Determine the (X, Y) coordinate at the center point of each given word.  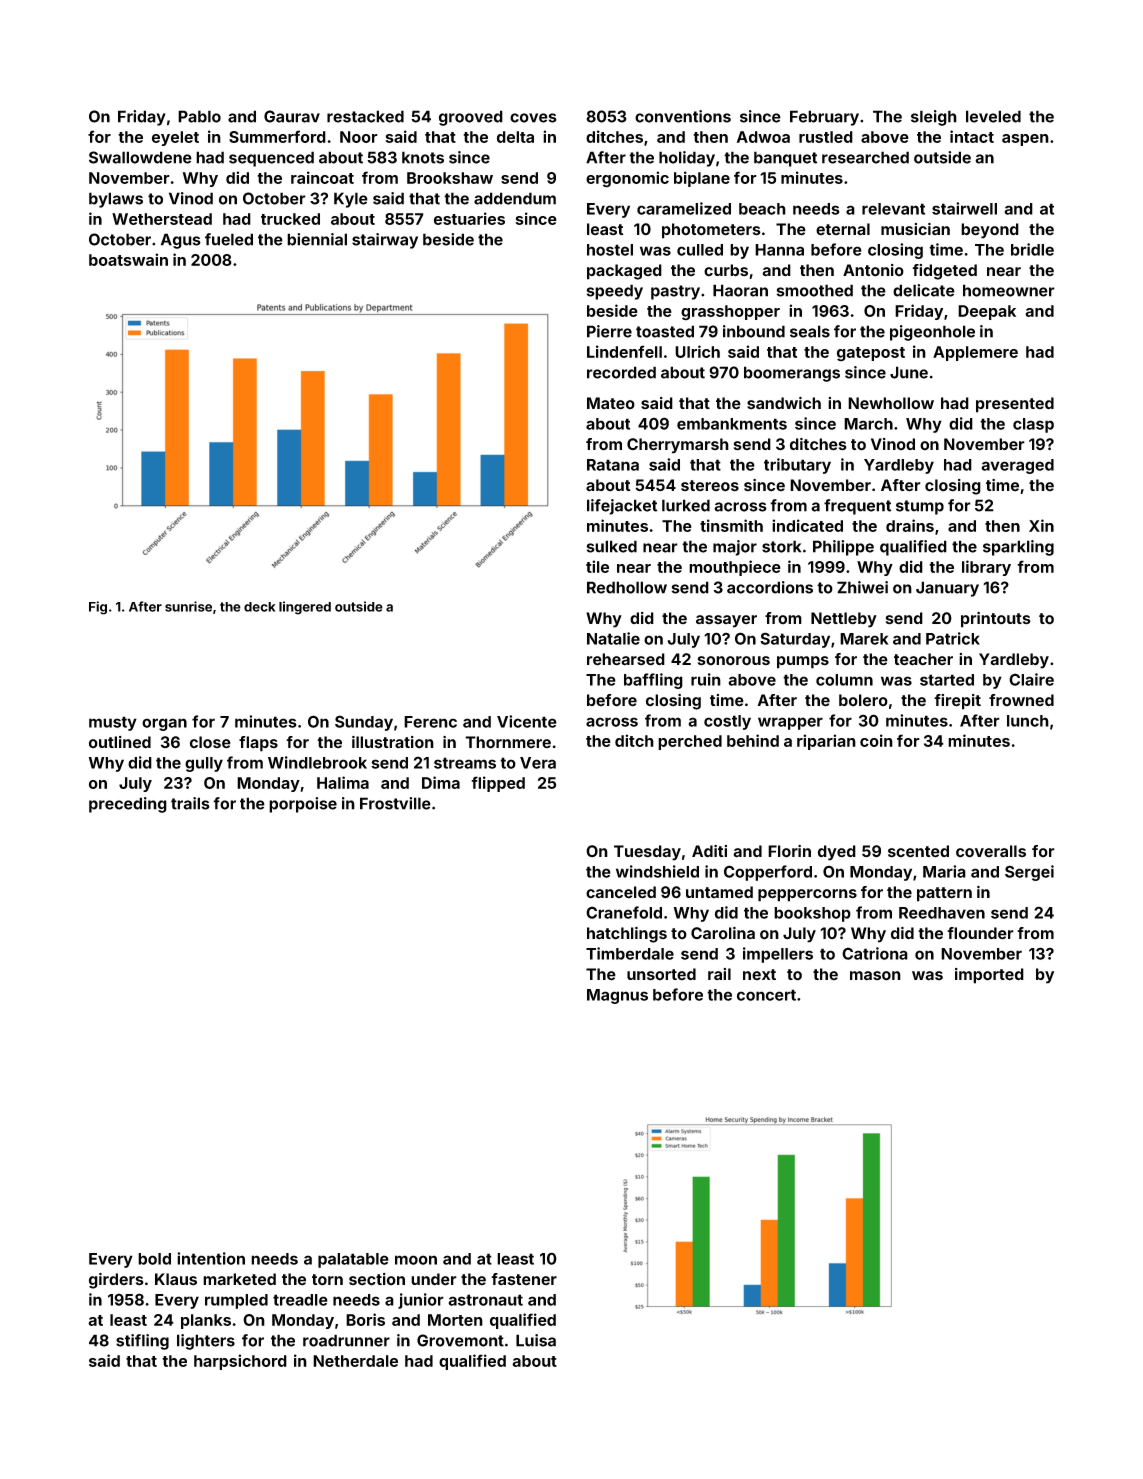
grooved (471, 118)
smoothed (815, 290)
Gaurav (292, 116)
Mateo (611, 403)
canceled (621, 892)
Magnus (617, 996)
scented (918, 851)
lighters (206, 1342)
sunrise (188, 606)
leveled (993, 116)
